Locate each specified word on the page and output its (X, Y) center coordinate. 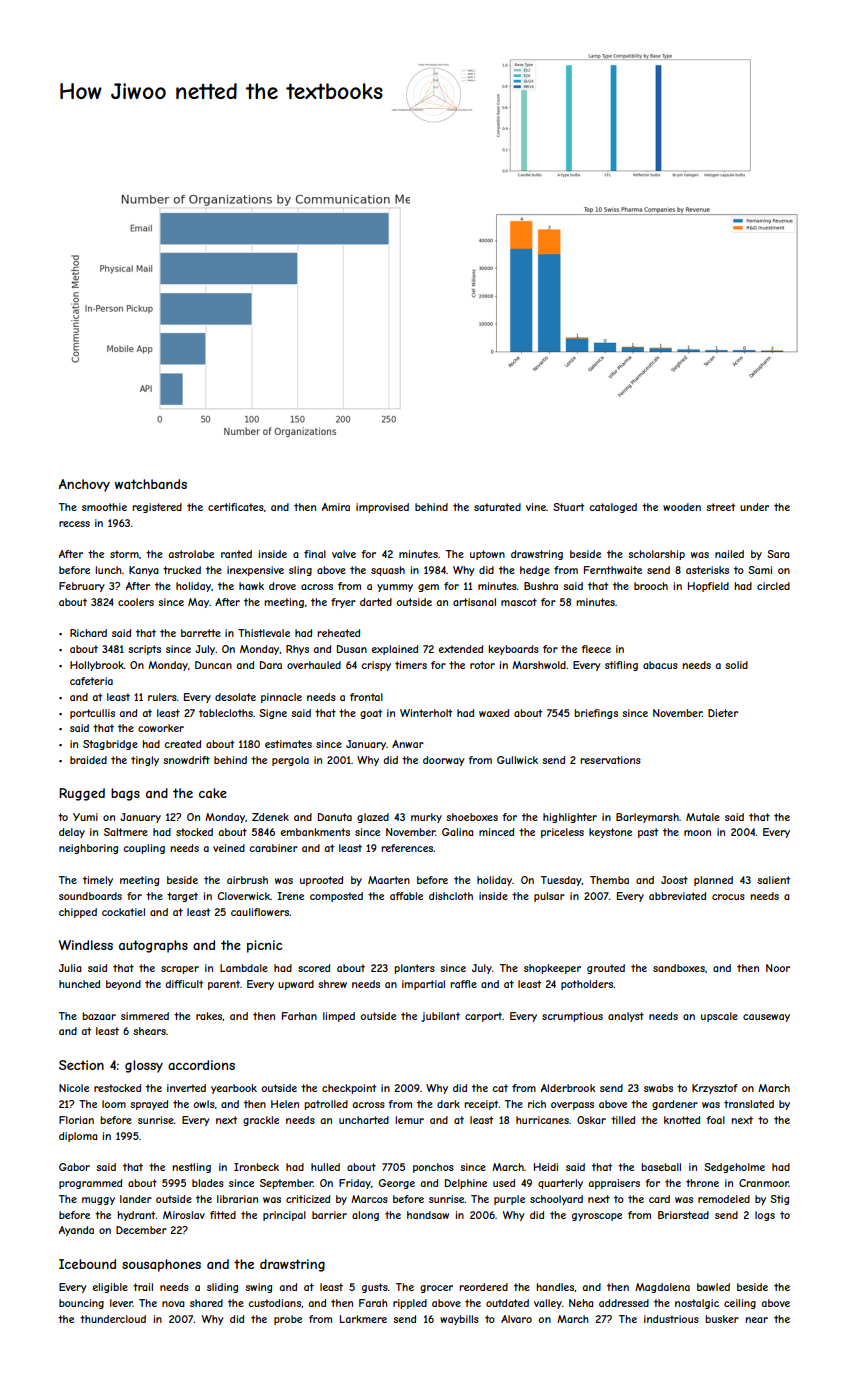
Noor (778, 968)
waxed (494, 713)
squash (388, 571)
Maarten (389, 880)
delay (72, 833)
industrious (671, 1319)
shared (206, 1303)
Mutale (703, 817)
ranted (236, 554)
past (648, 833)
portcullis (92, 714)
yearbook (234, 1089)
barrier (329, 1215)
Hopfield (708, 587)
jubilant (440, 1017)
